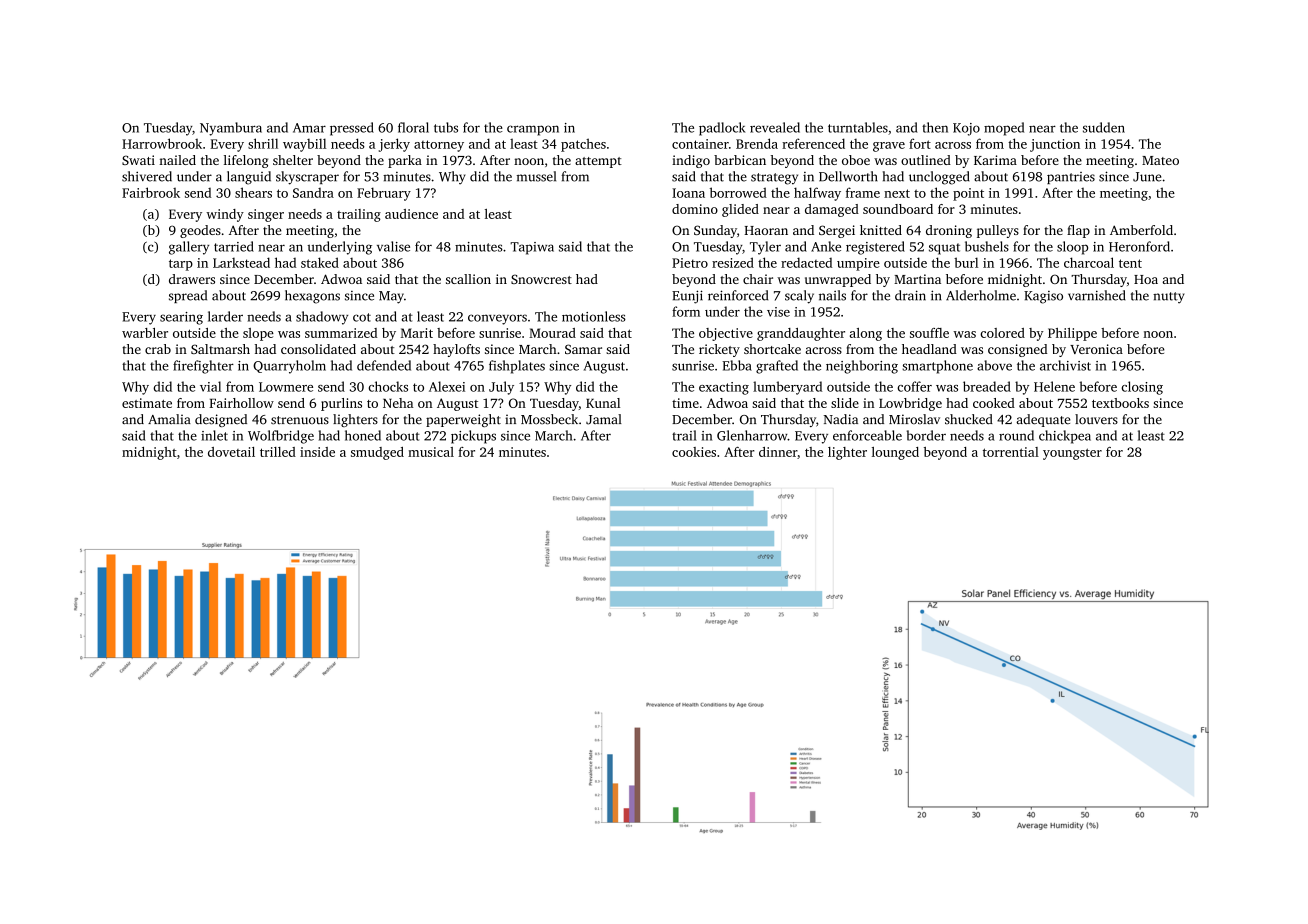 This screenshot has height=924, width=1308. Describe the element at coordinates (497, 319) in the screenshot. I see `conveyors` at that location.
